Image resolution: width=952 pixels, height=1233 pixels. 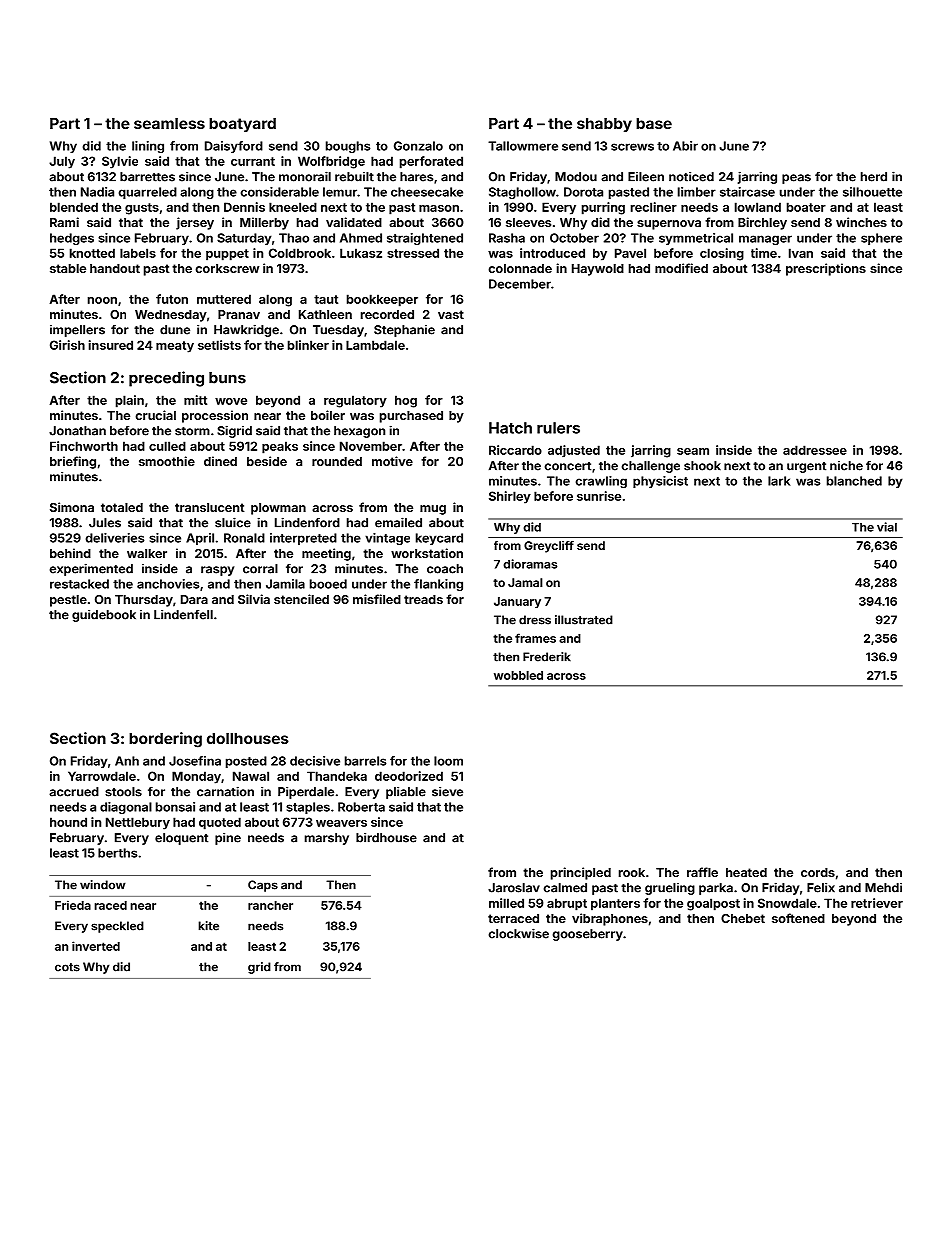 What do you see at coordinates (558, 428) in the page?
I see `rulers` at bounding box center [558, 428].
